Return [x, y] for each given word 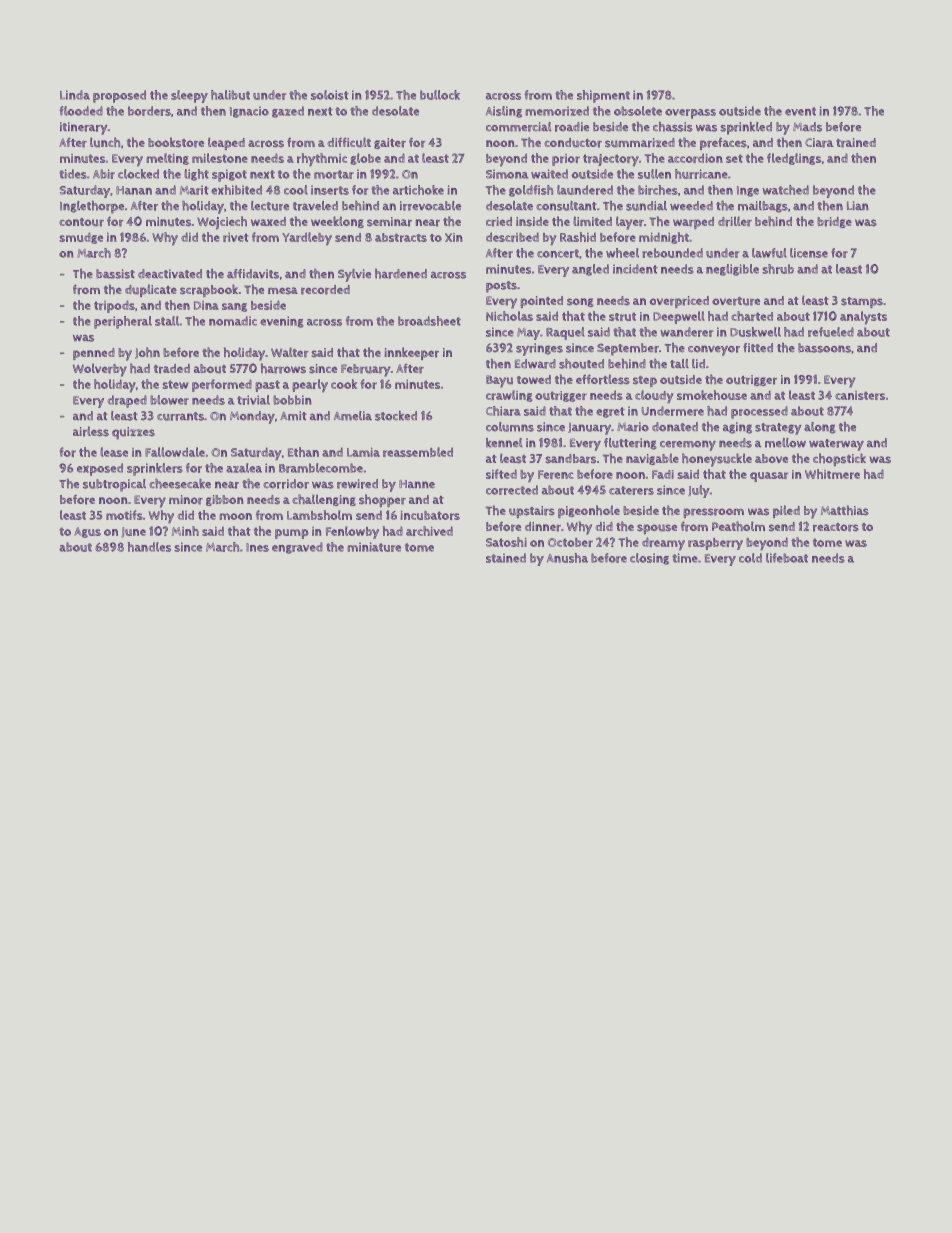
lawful [769, 253]
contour [81, 222]
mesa [283, 290]
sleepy [189, 96]
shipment [603, 96]
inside [532, 221]
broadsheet [429, 321]
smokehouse [712, 395]
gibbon [225, 500]
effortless [603, 379]
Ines [257, 547]
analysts [863, 318]
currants [180, 416]
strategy [778, 429]
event [800, 111]
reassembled [418, 452]
